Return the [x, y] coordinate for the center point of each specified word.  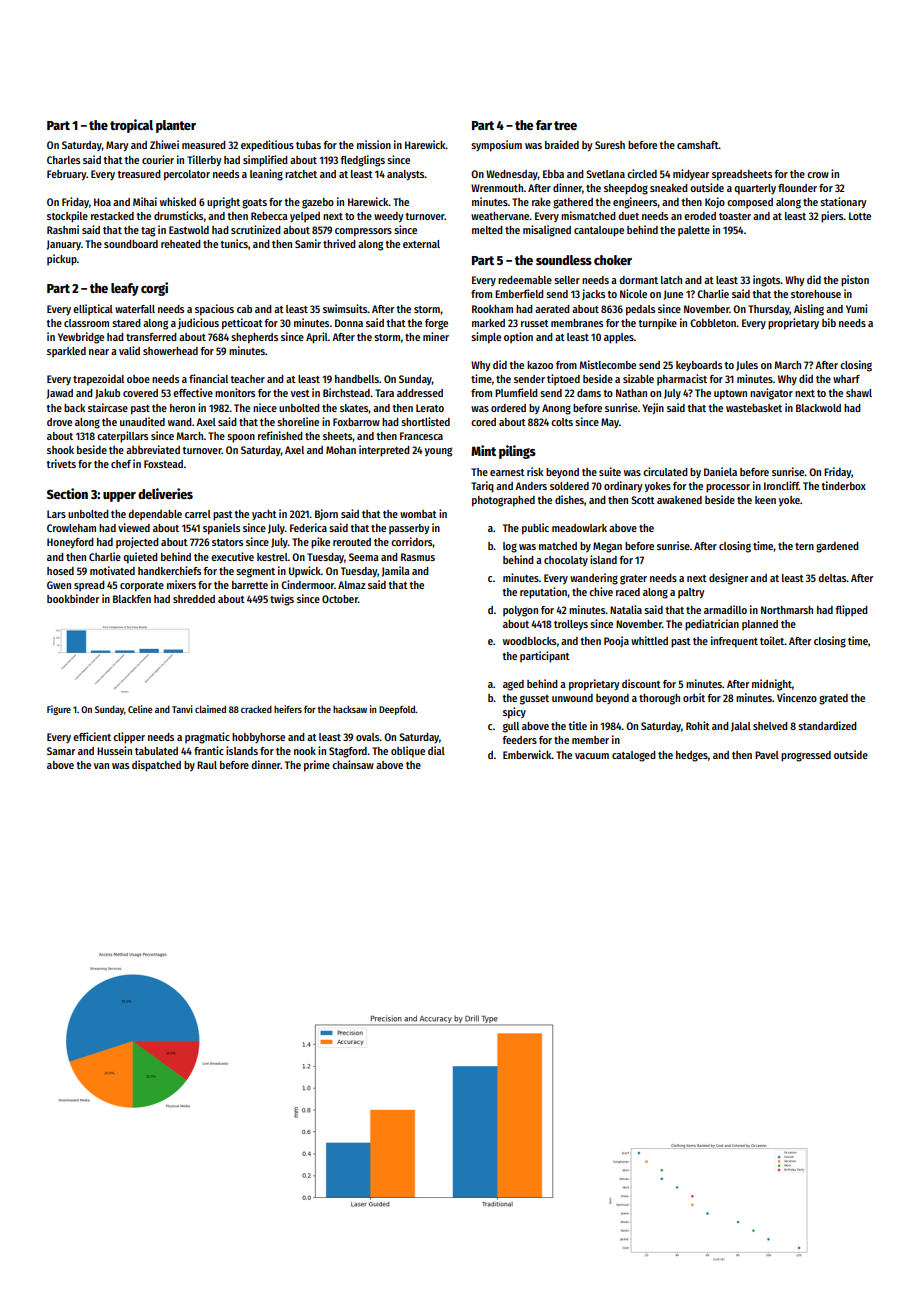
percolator [187, 175]
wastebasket [754, 408]
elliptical [93, 309]
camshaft [698, 145]
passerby [409, 529]
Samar [61, 751]
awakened [679, 500]
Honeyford [70, 543]
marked [488, 323]
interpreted [384, 451]
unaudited [142, 421]
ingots [767, 281]
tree [565, 125]
